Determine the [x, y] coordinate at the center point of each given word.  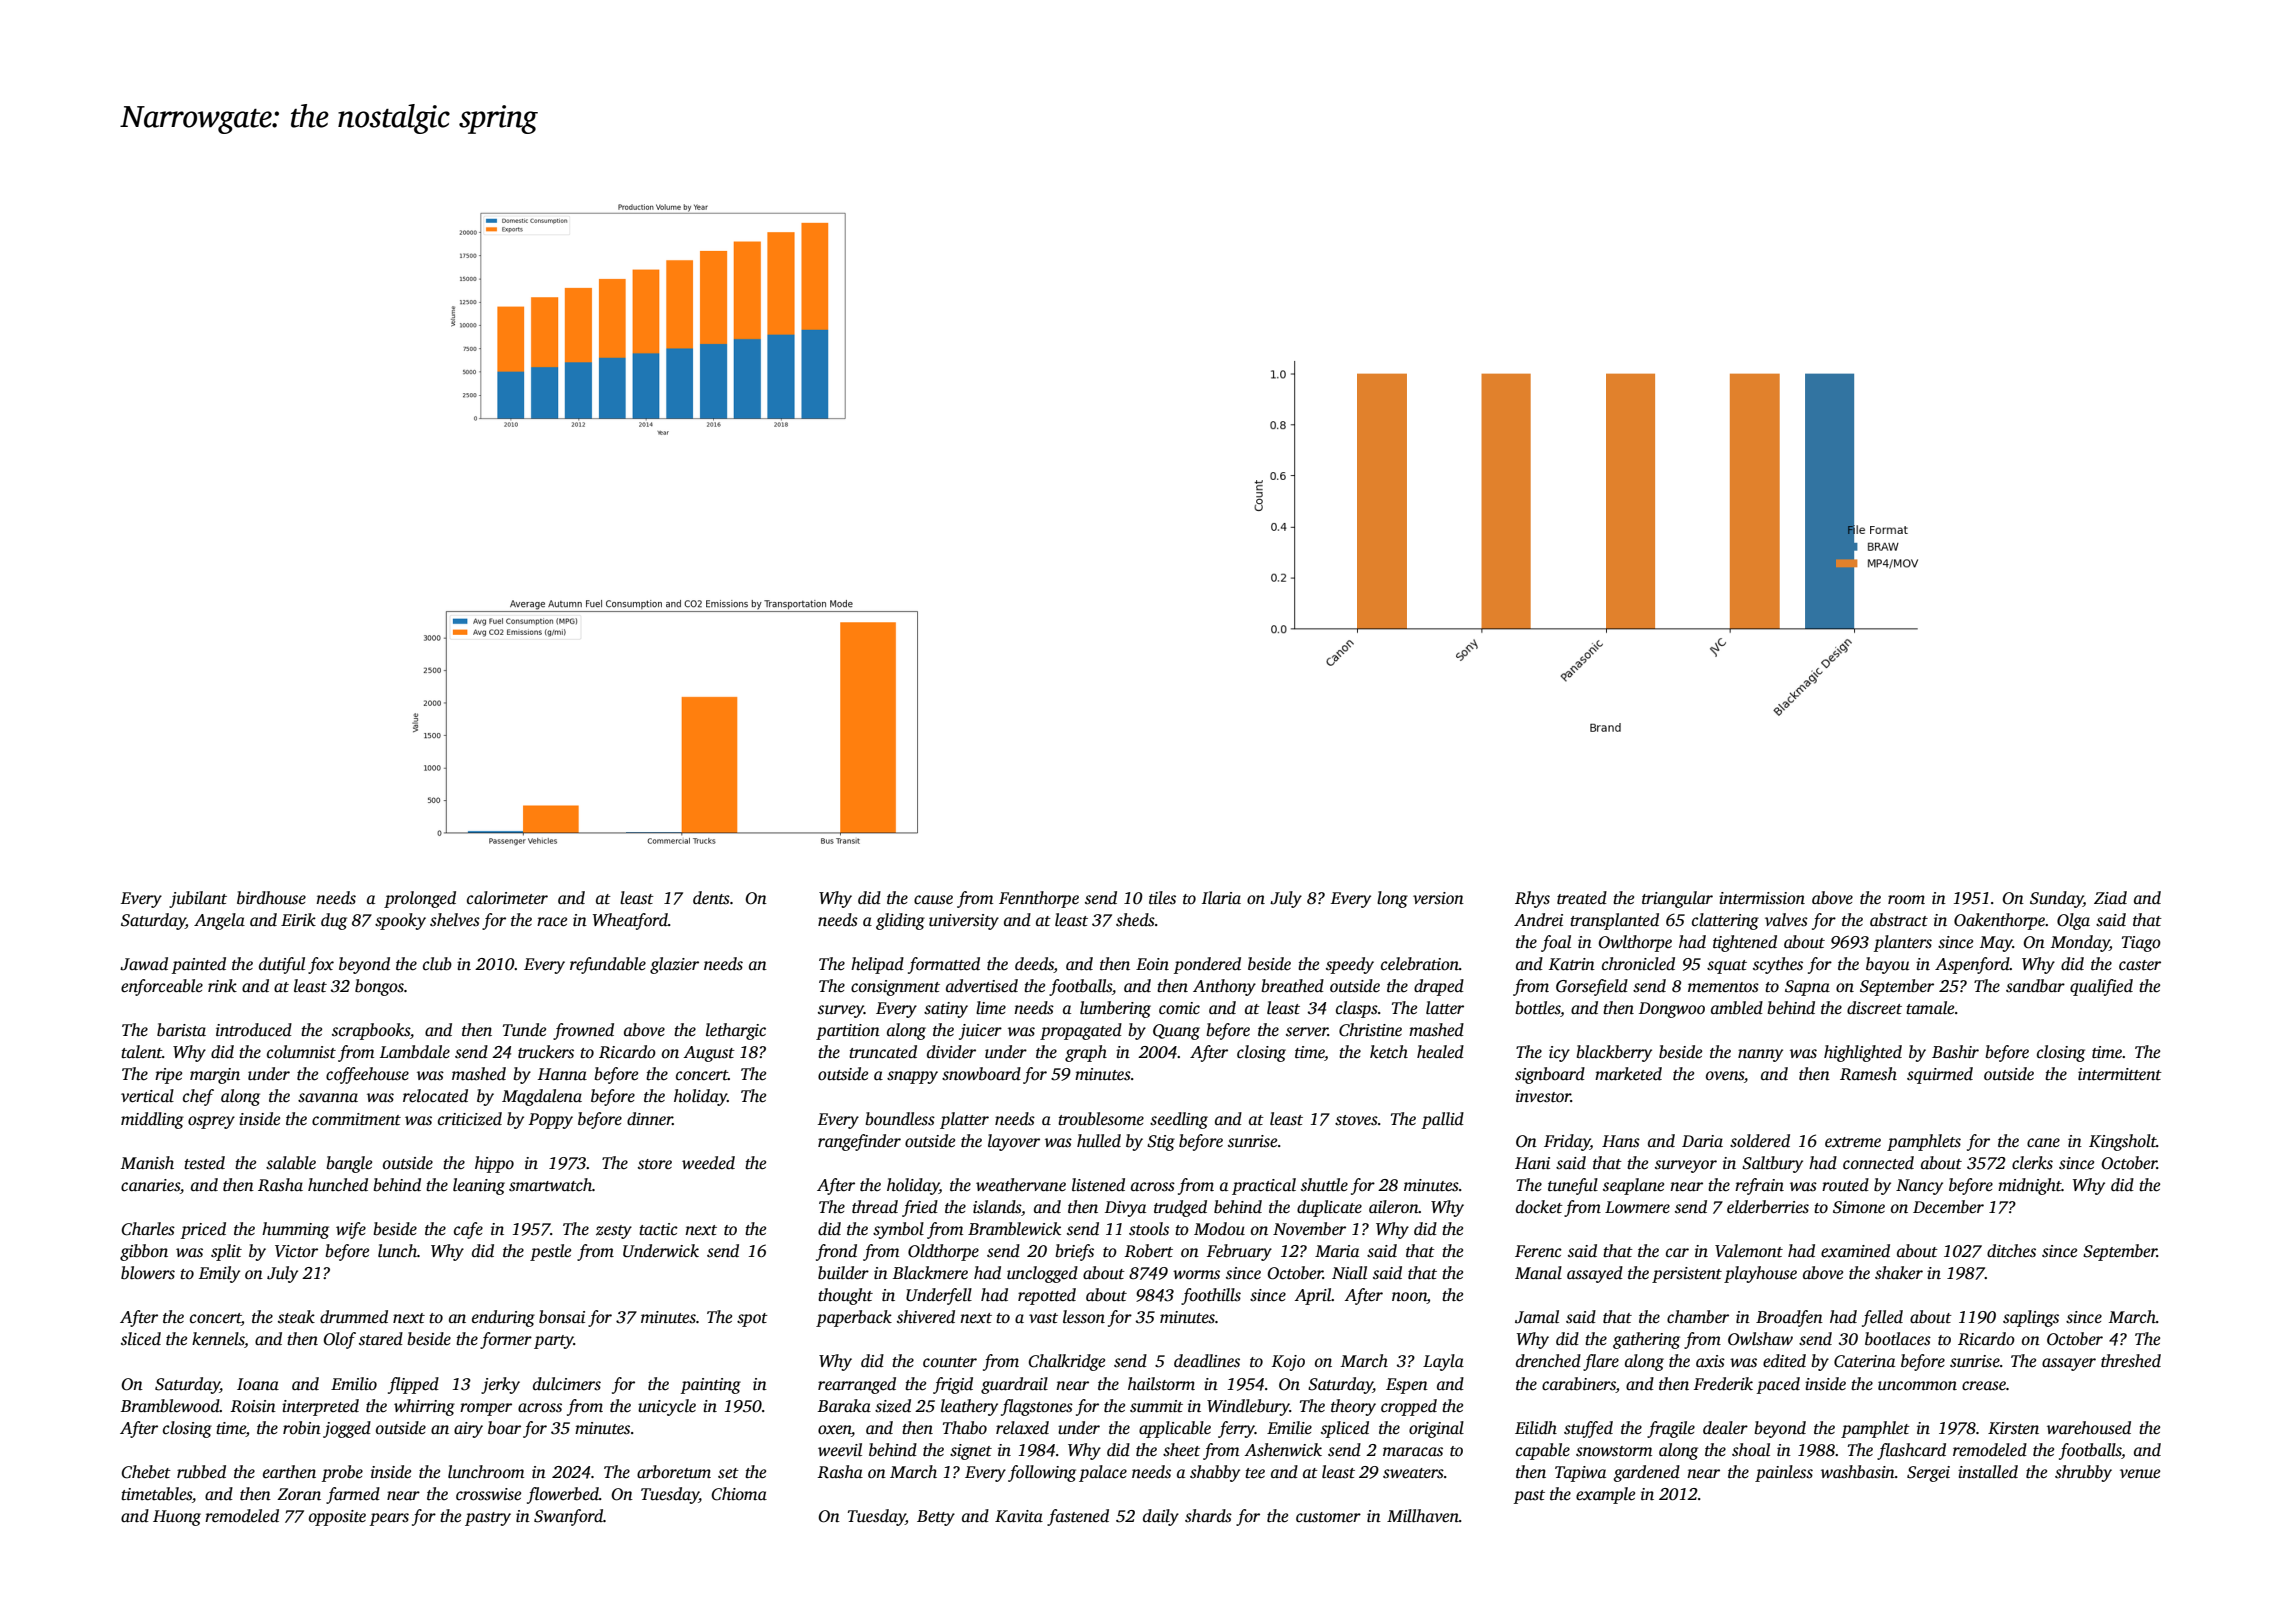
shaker [1899, 1273]
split [226, 1252]
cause [933, 900]
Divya [1125, 1209]
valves [1786, 920]
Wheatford [630, 921]
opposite [337, 1518]
